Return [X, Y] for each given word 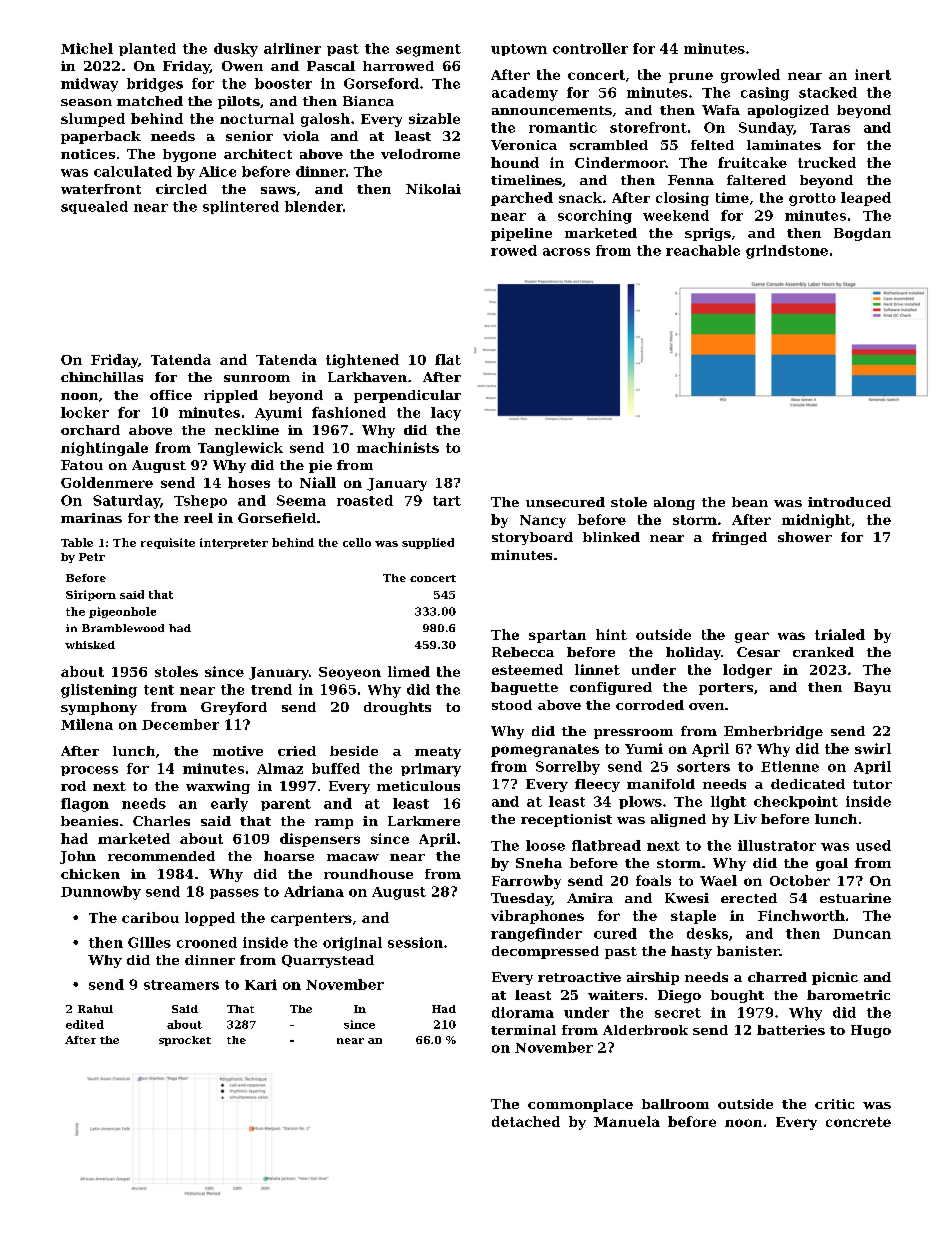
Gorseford [381, 83]
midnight [816, 521]
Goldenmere [107, 482]
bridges [155, 85]
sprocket [185, 1041]
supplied [428, 543]
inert [873, 74]
